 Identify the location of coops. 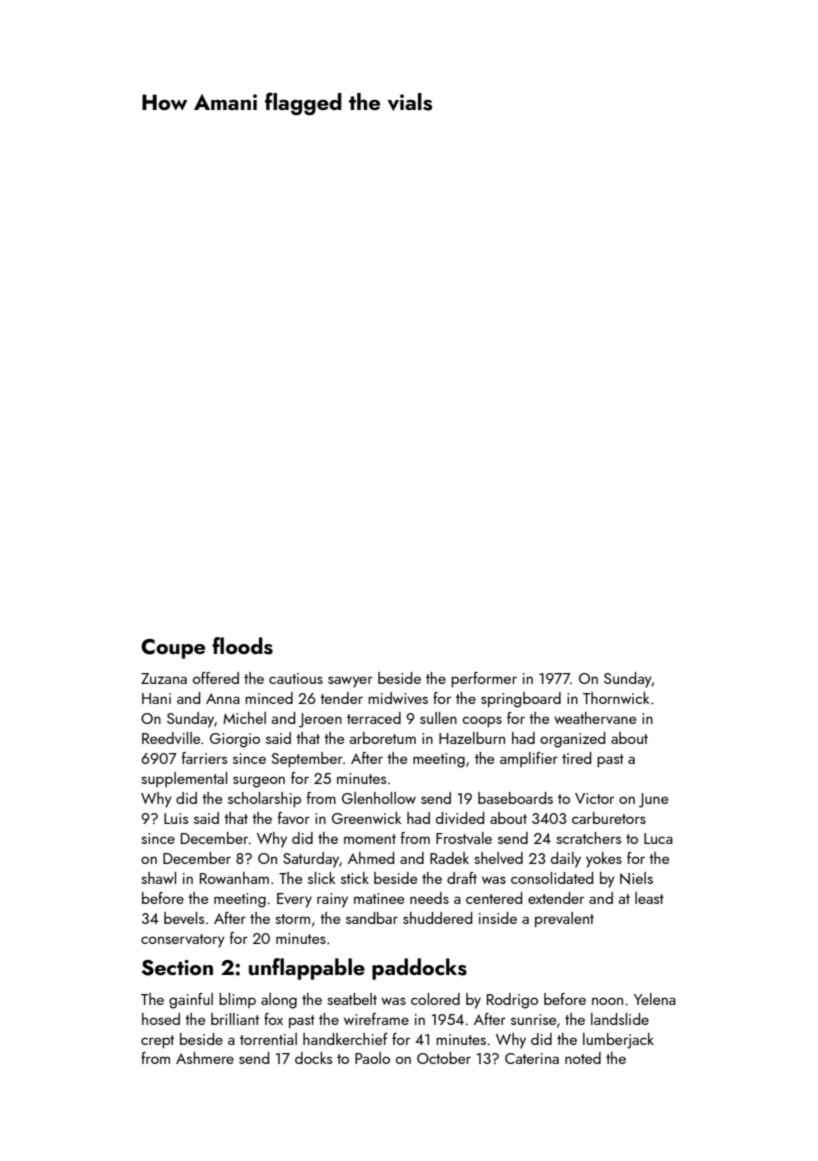
(482, 722).
